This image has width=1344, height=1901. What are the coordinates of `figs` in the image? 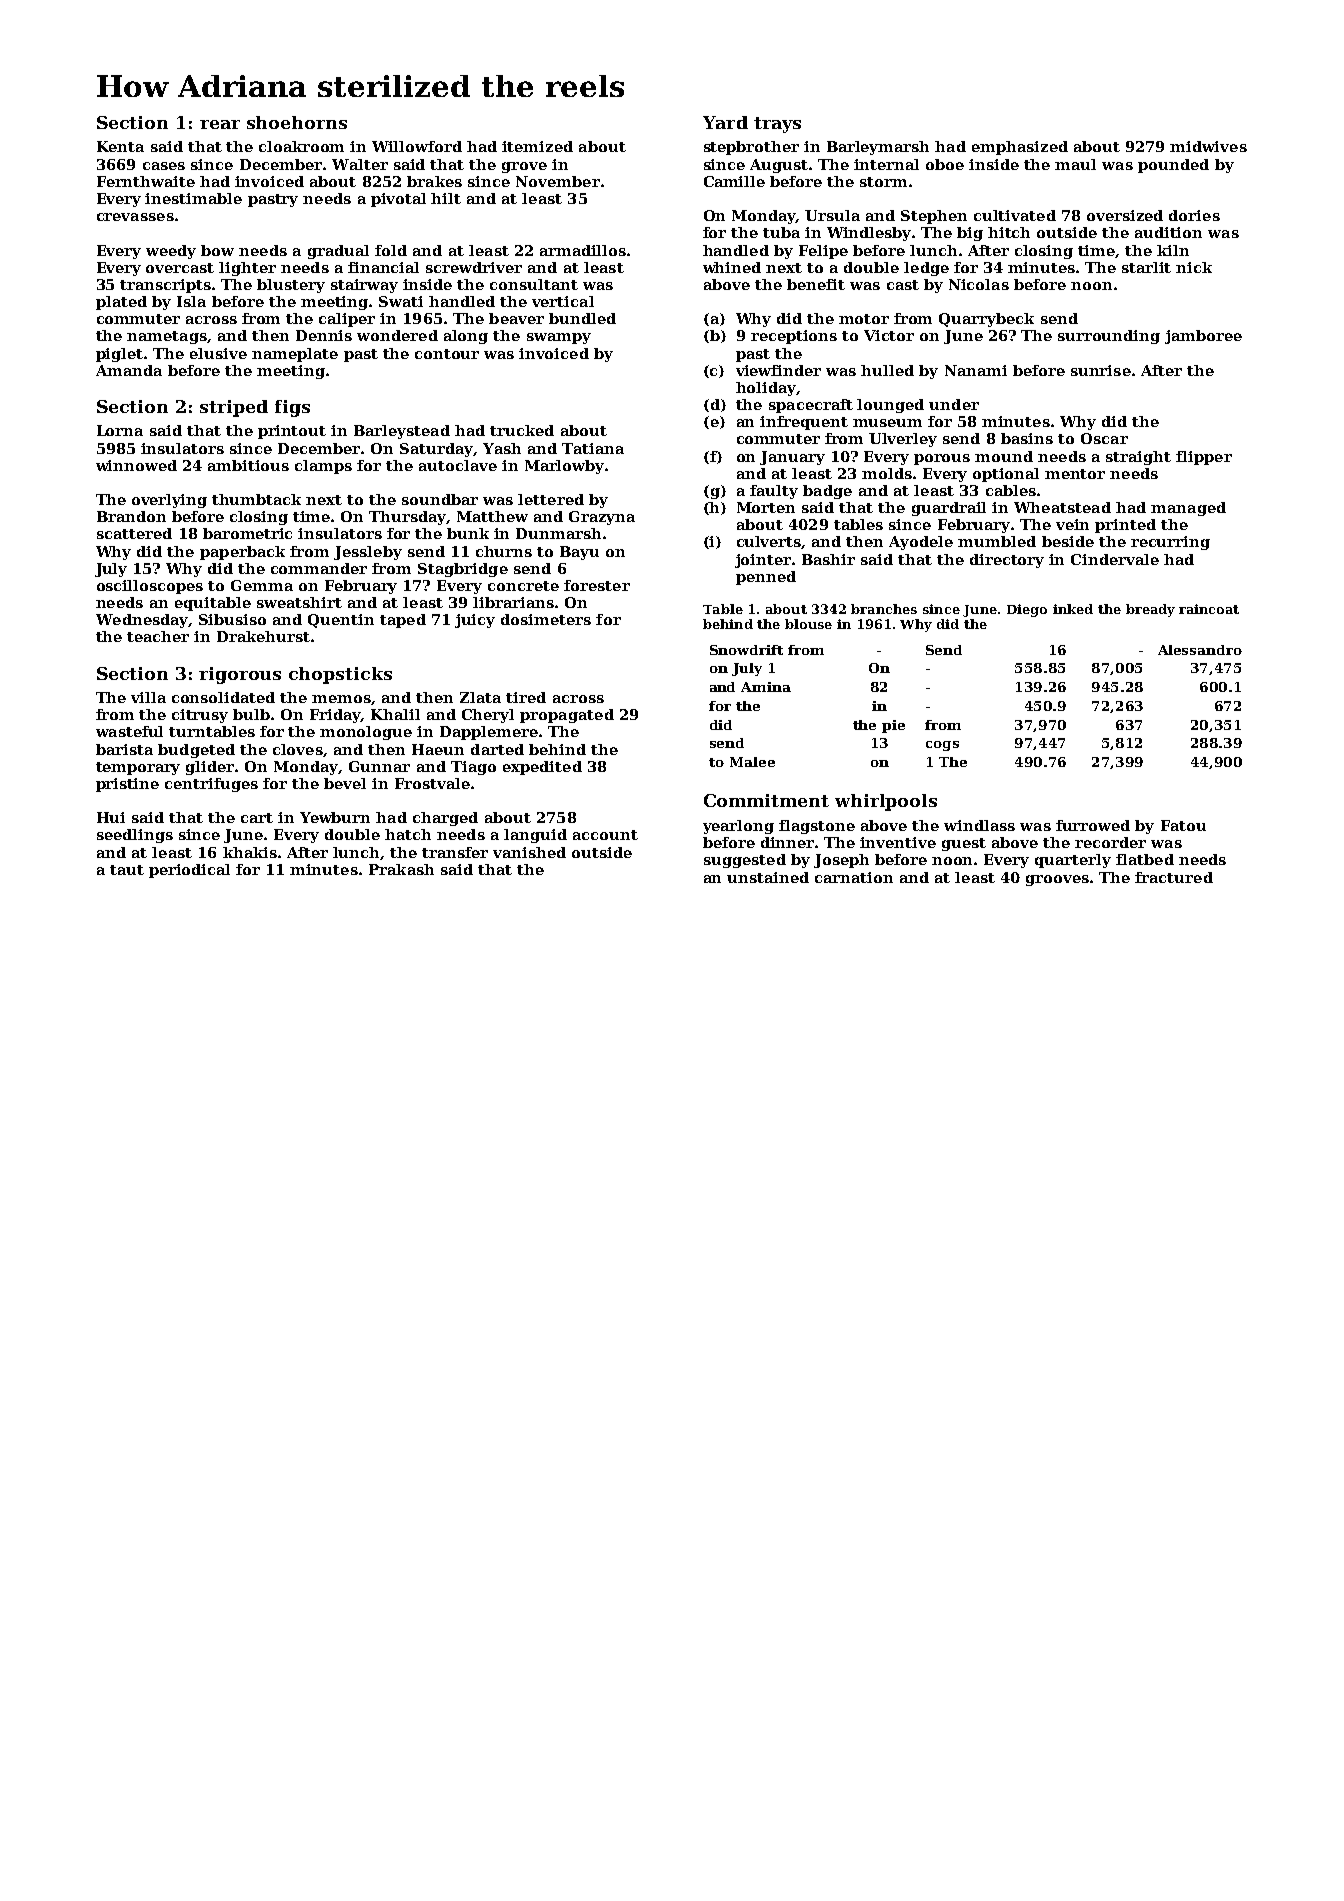 It's located at (292, 408).
